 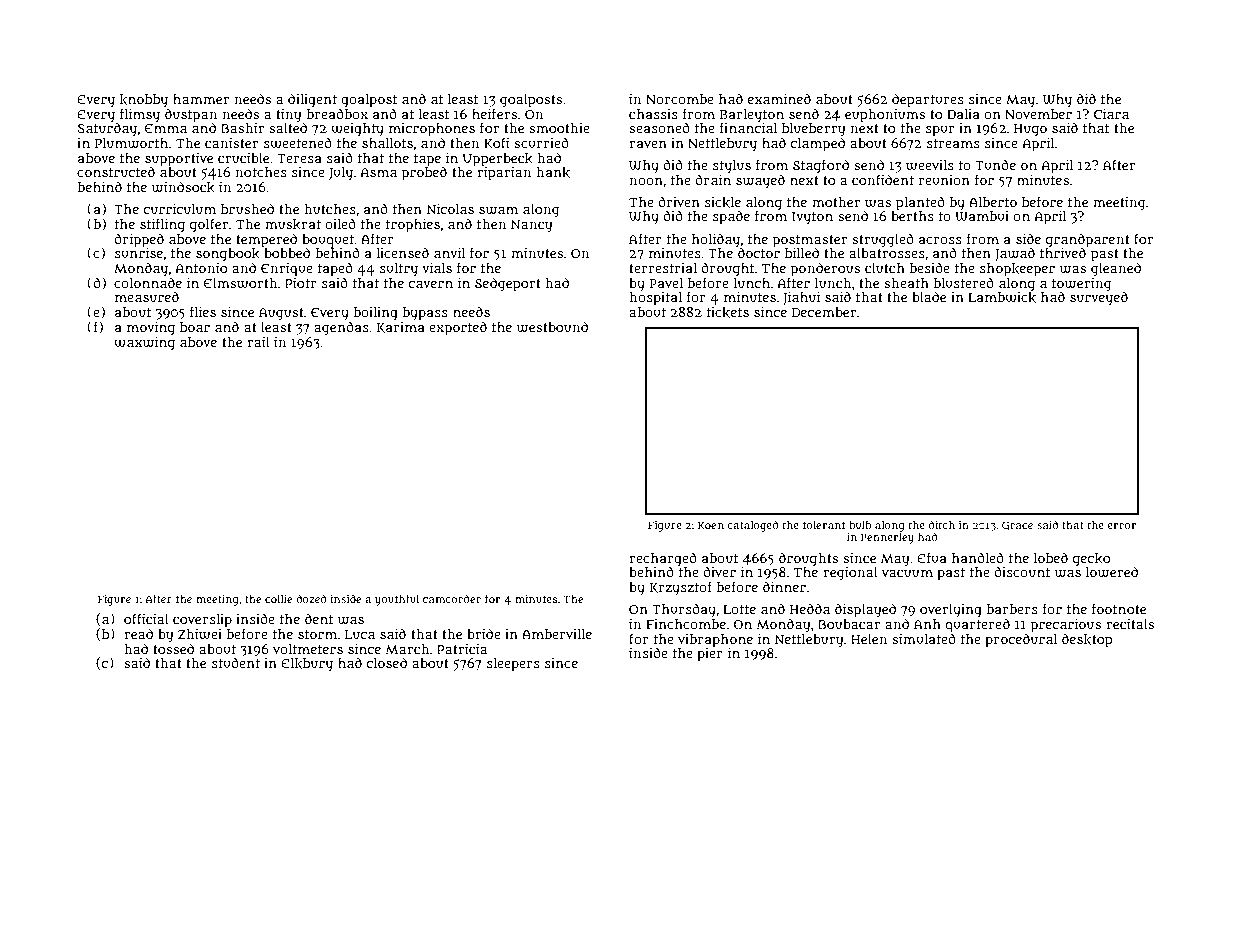 What do you see at coordinates (869, 639) in the screenshot?
I see `Helen` at bounding box center [869, 639].
